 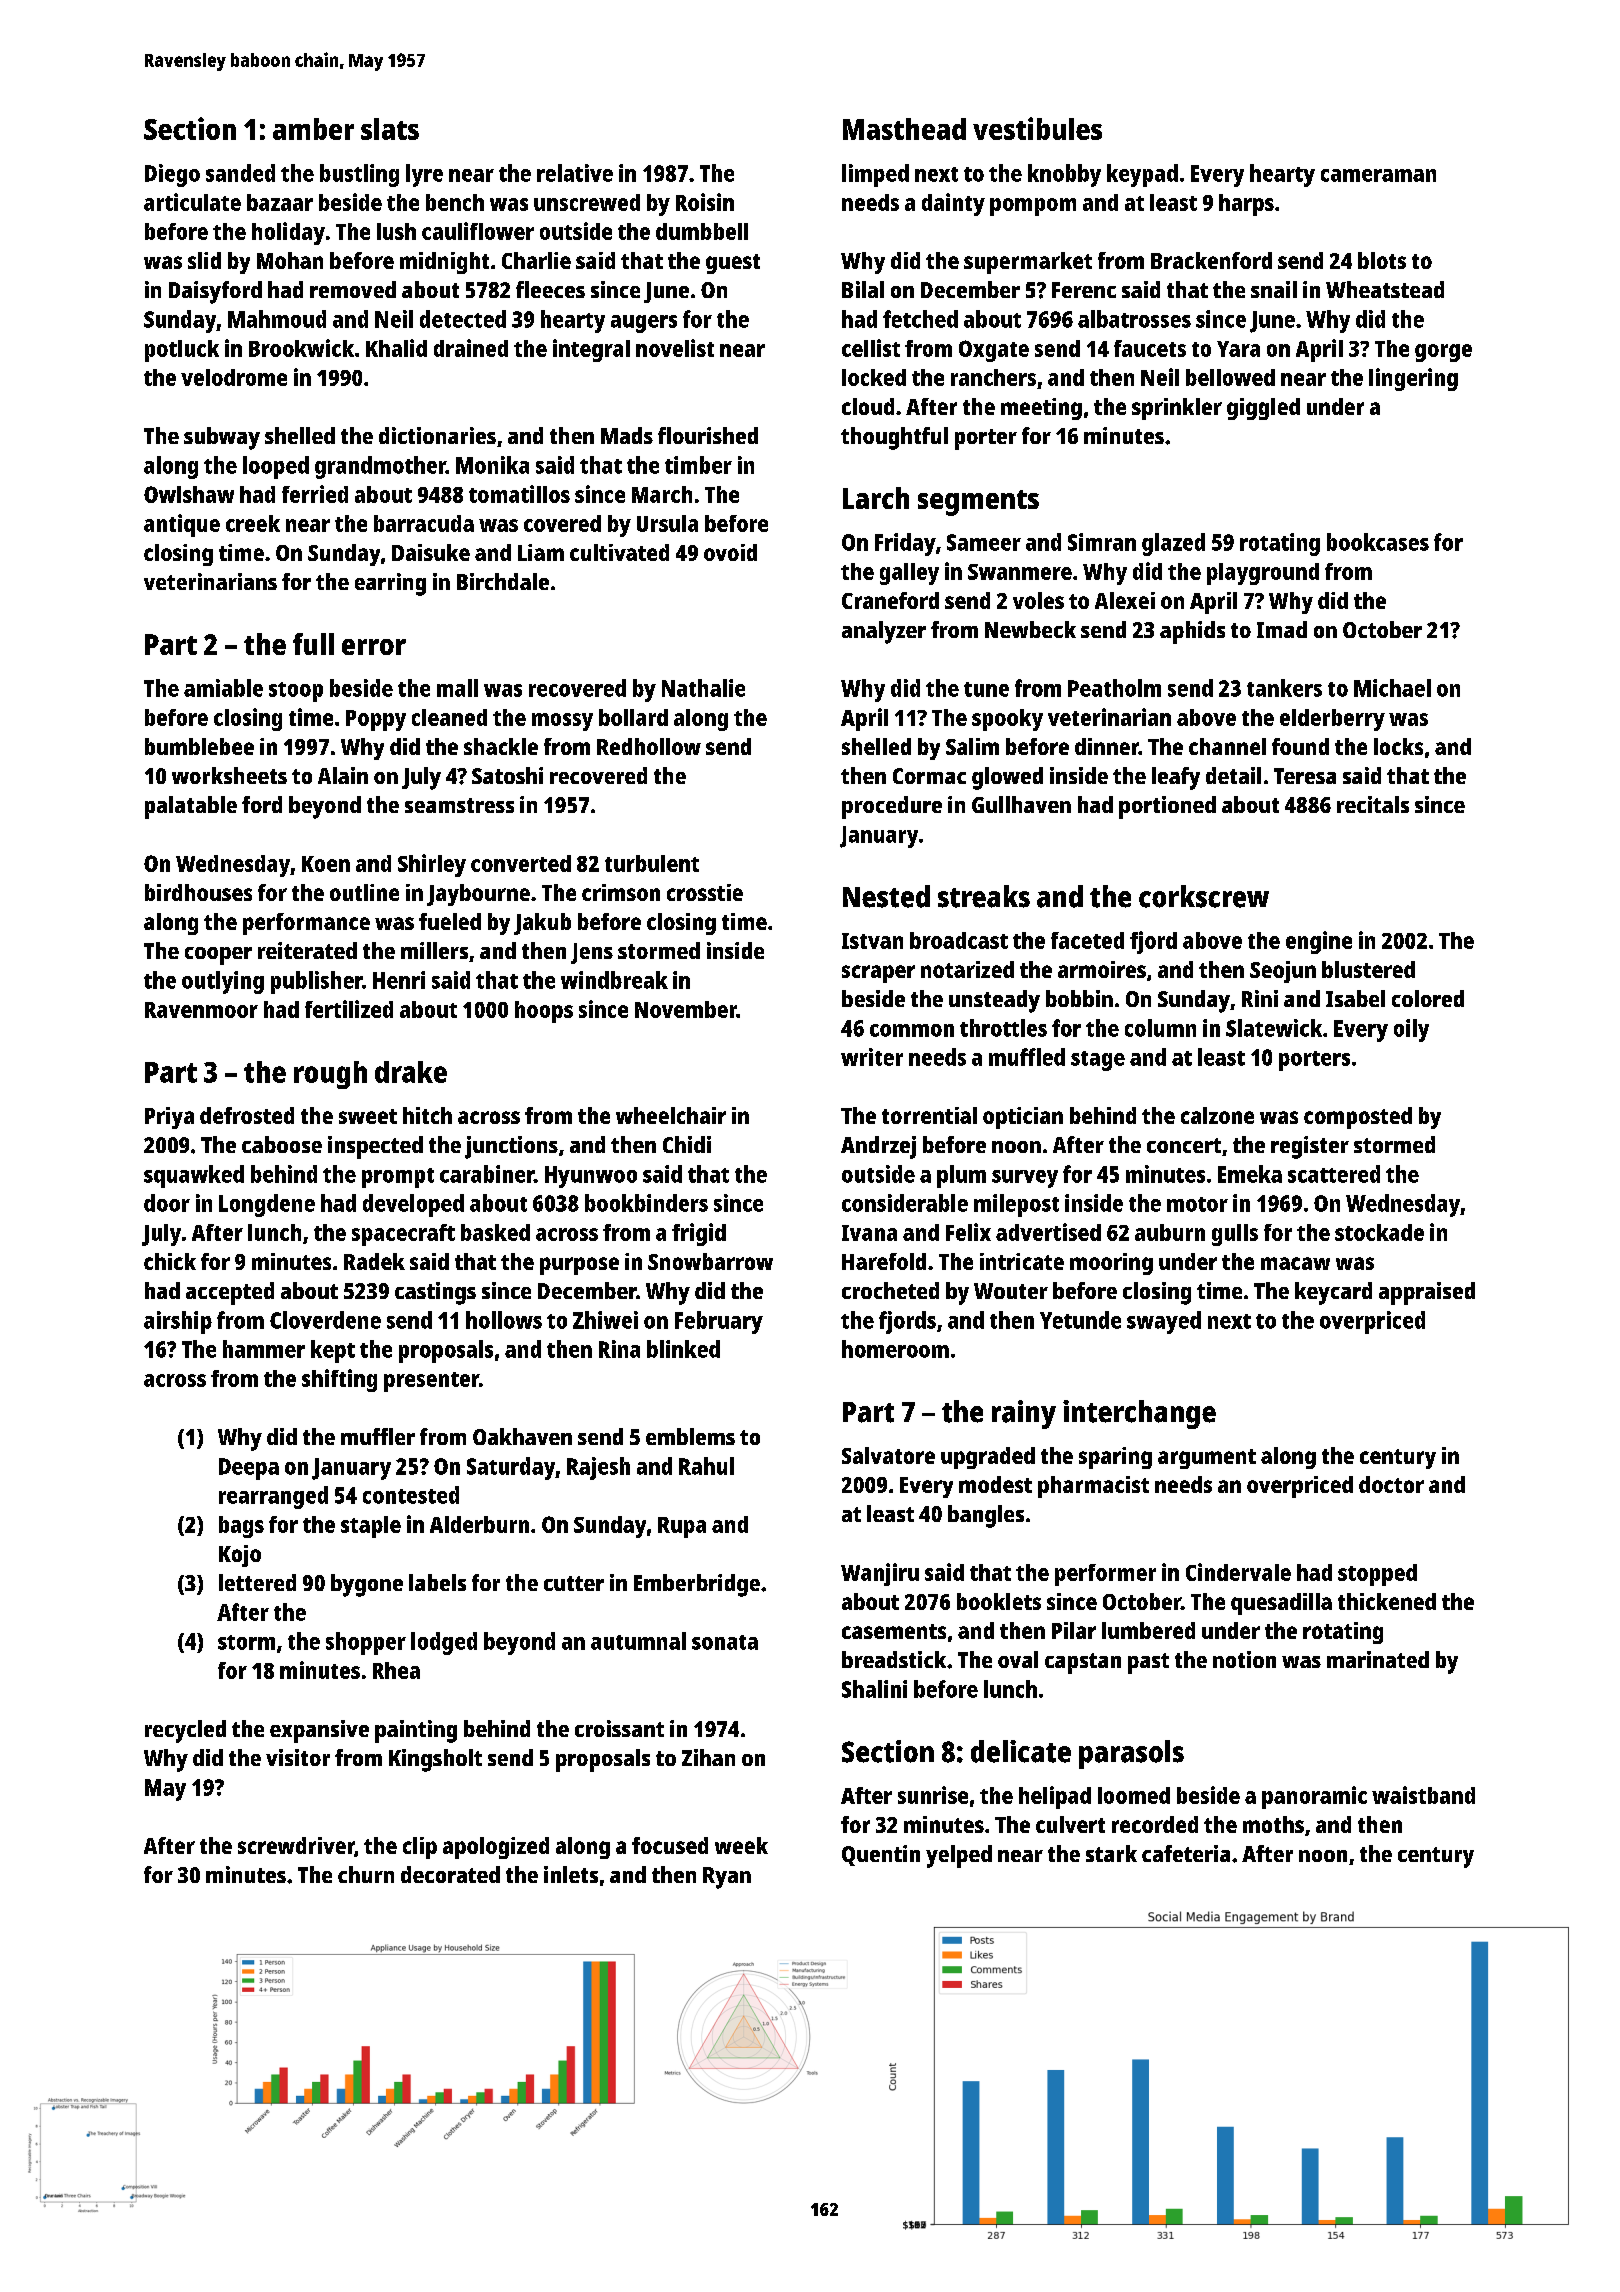 I want to click on bookcases, so click(x=1378, y=542).
